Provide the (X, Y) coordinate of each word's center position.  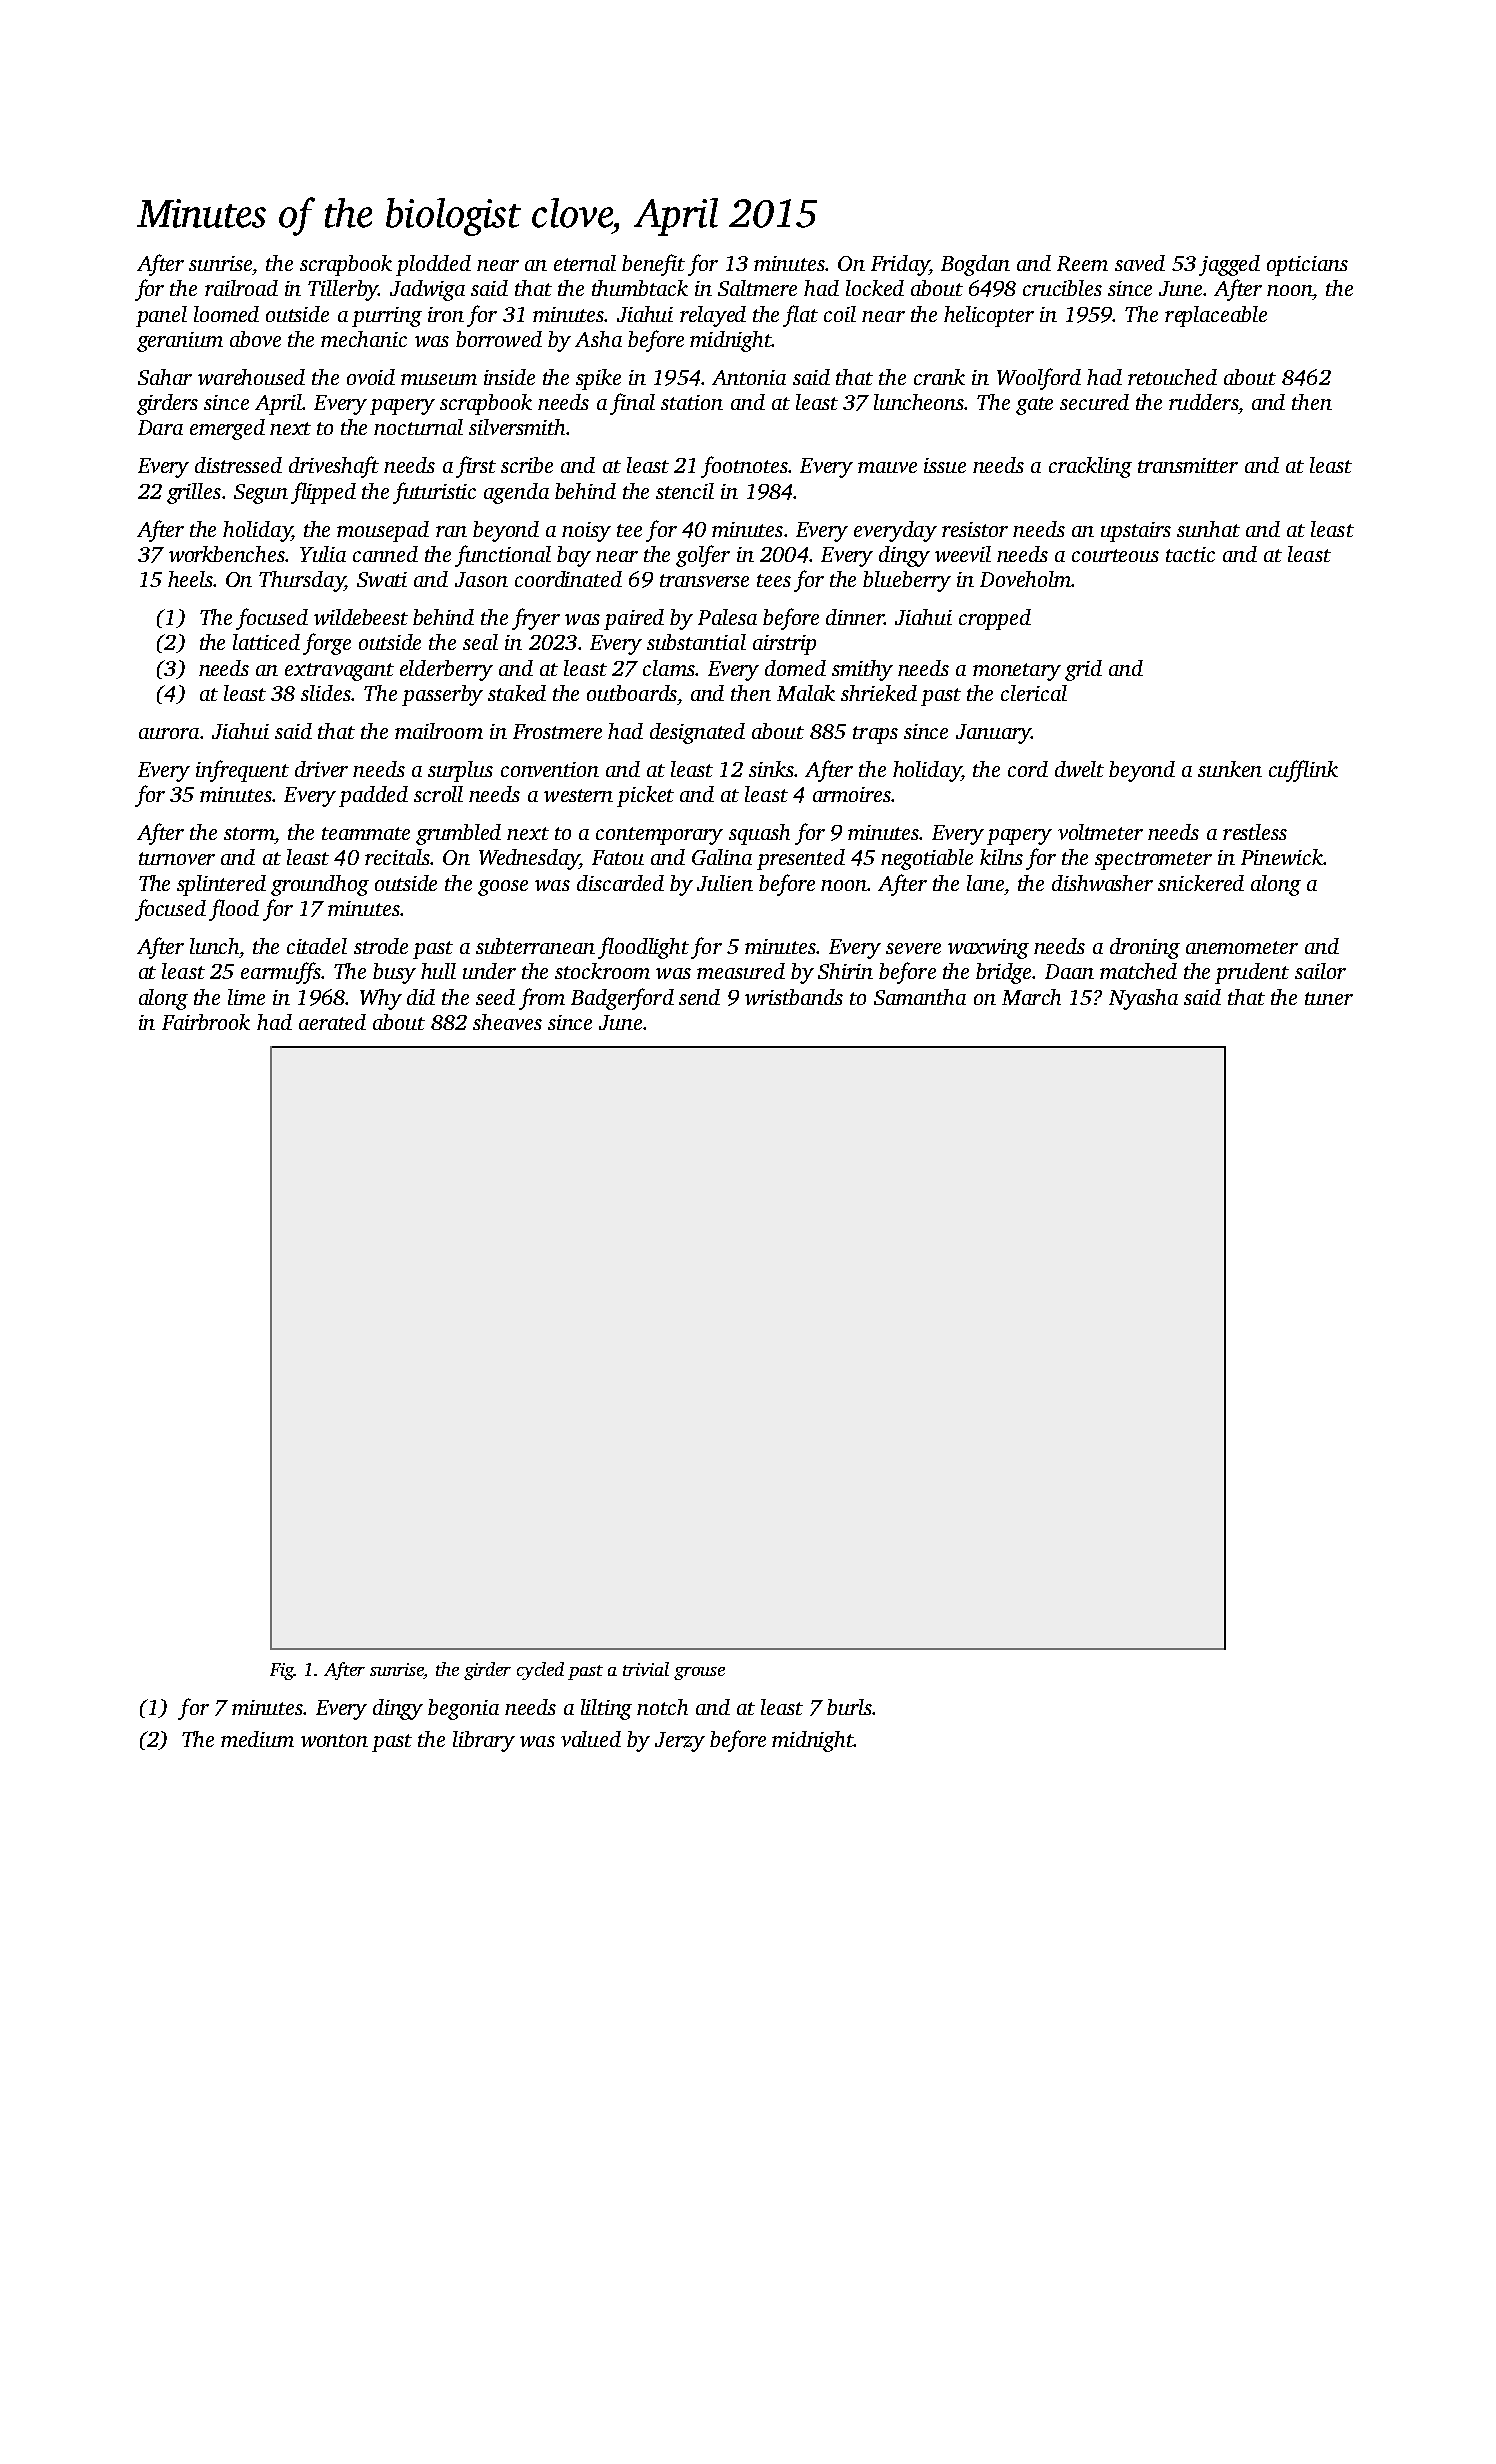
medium (257, 1739)
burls (849, 1707)
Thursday (302, 581)
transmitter (1188, 465)
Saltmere (757, 288)
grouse (699, 1673)
